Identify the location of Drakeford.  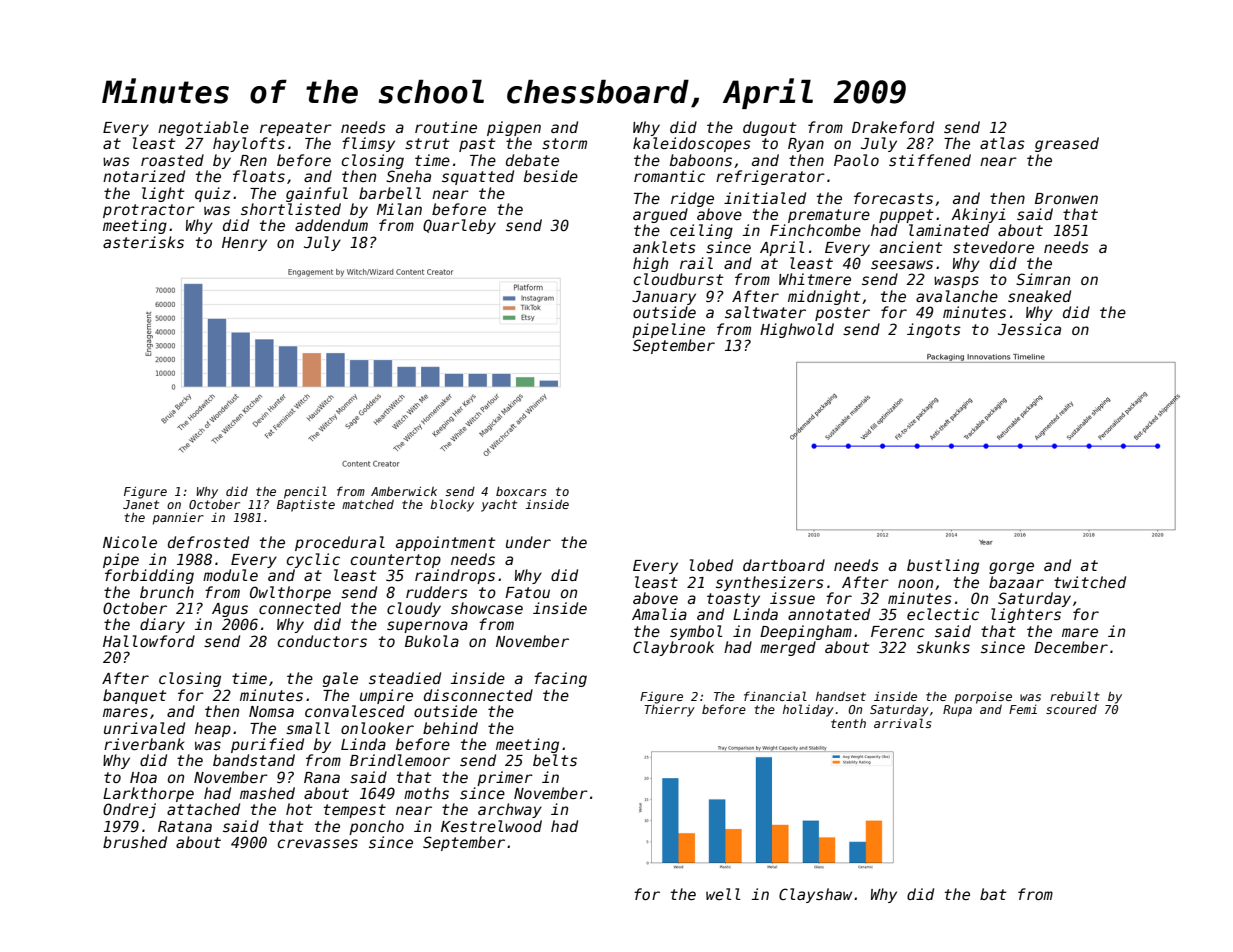
(893, 127).
